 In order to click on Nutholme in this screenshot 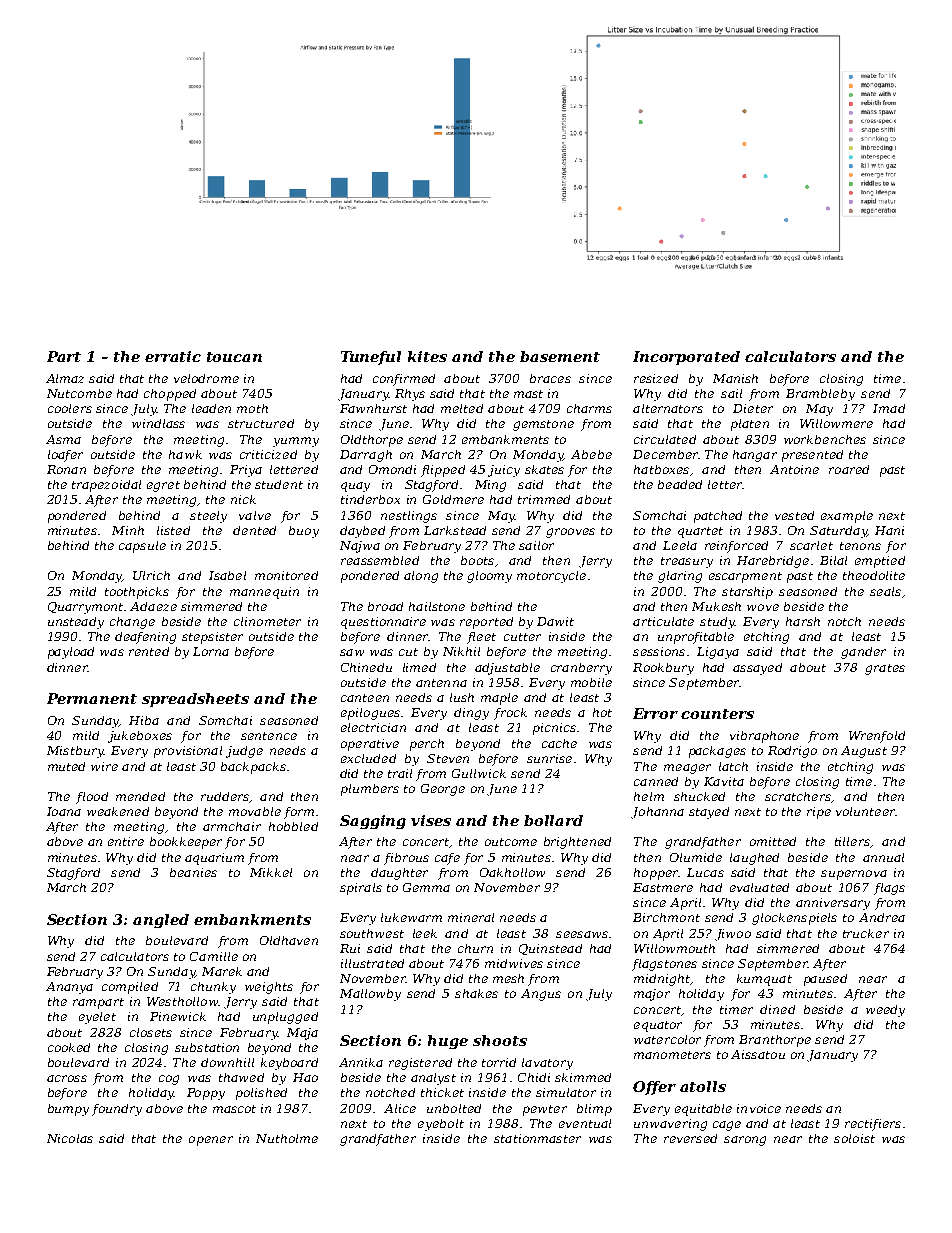, I will do `click(287, 1138)`.
